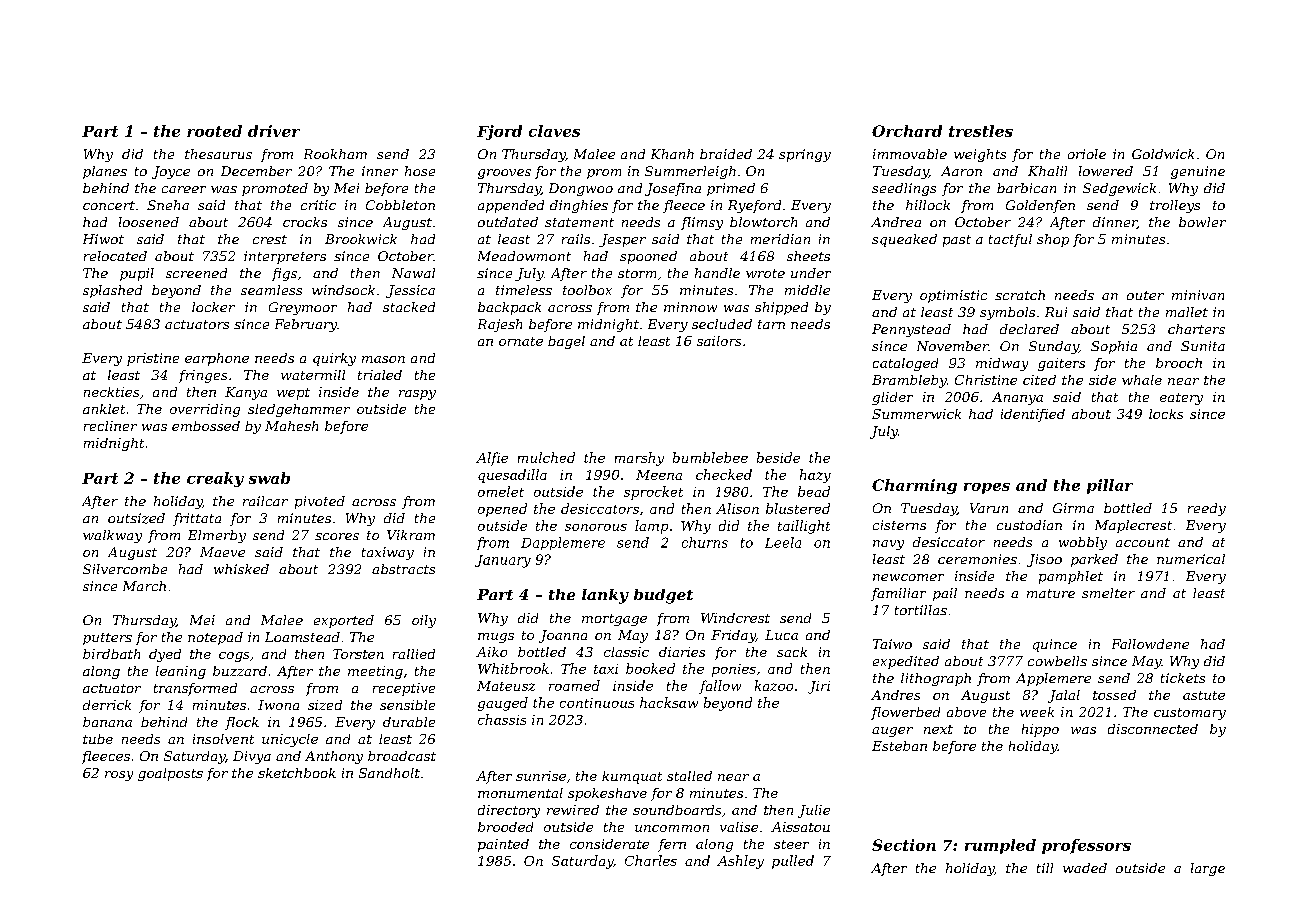 The height and width of the image is (924, 1308). Describe the element at coordinates (291, 426) in the image. I see `Mahesh` at that location.
